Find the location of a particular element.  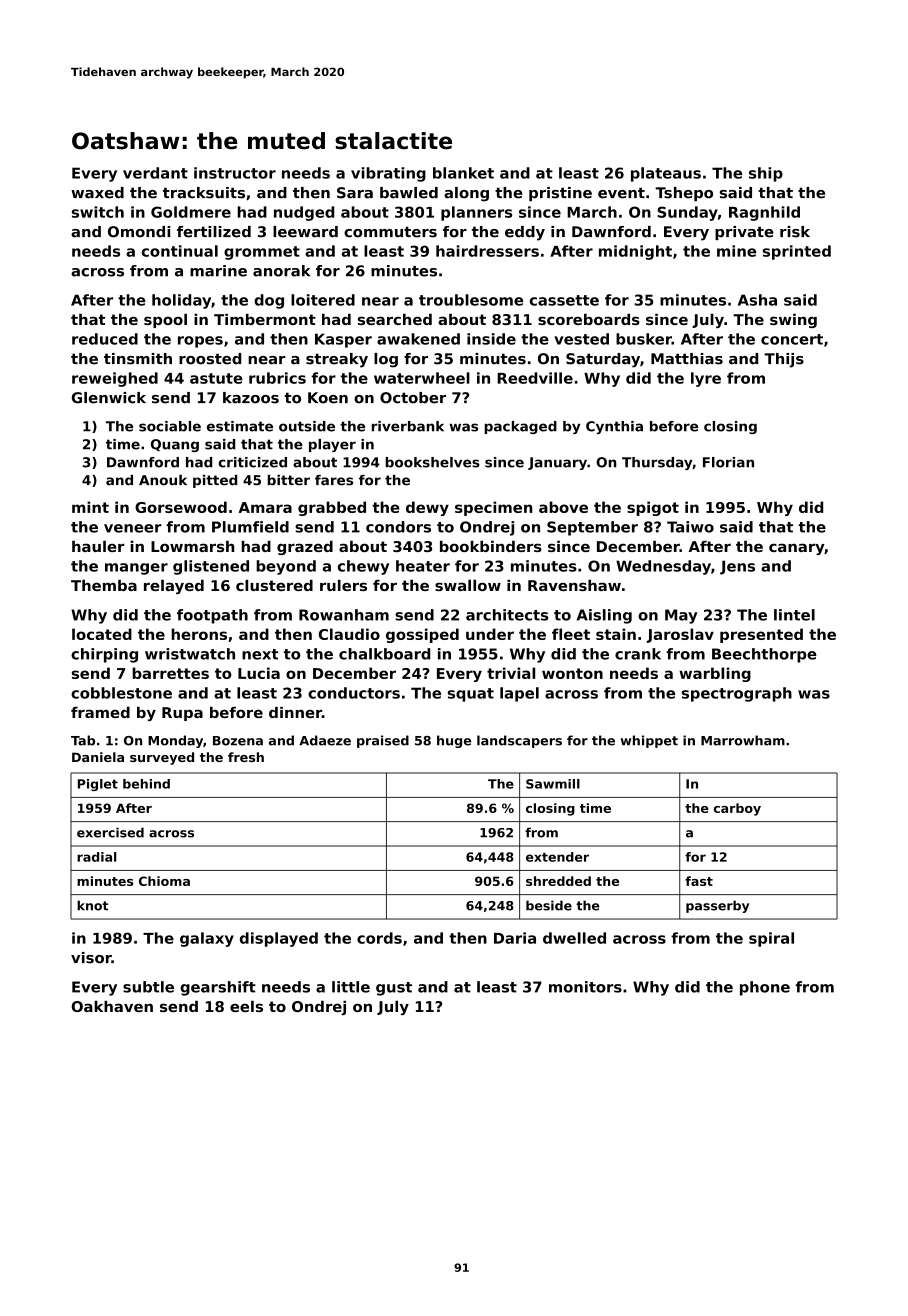

eels is located at coordinates (246, 1006).
